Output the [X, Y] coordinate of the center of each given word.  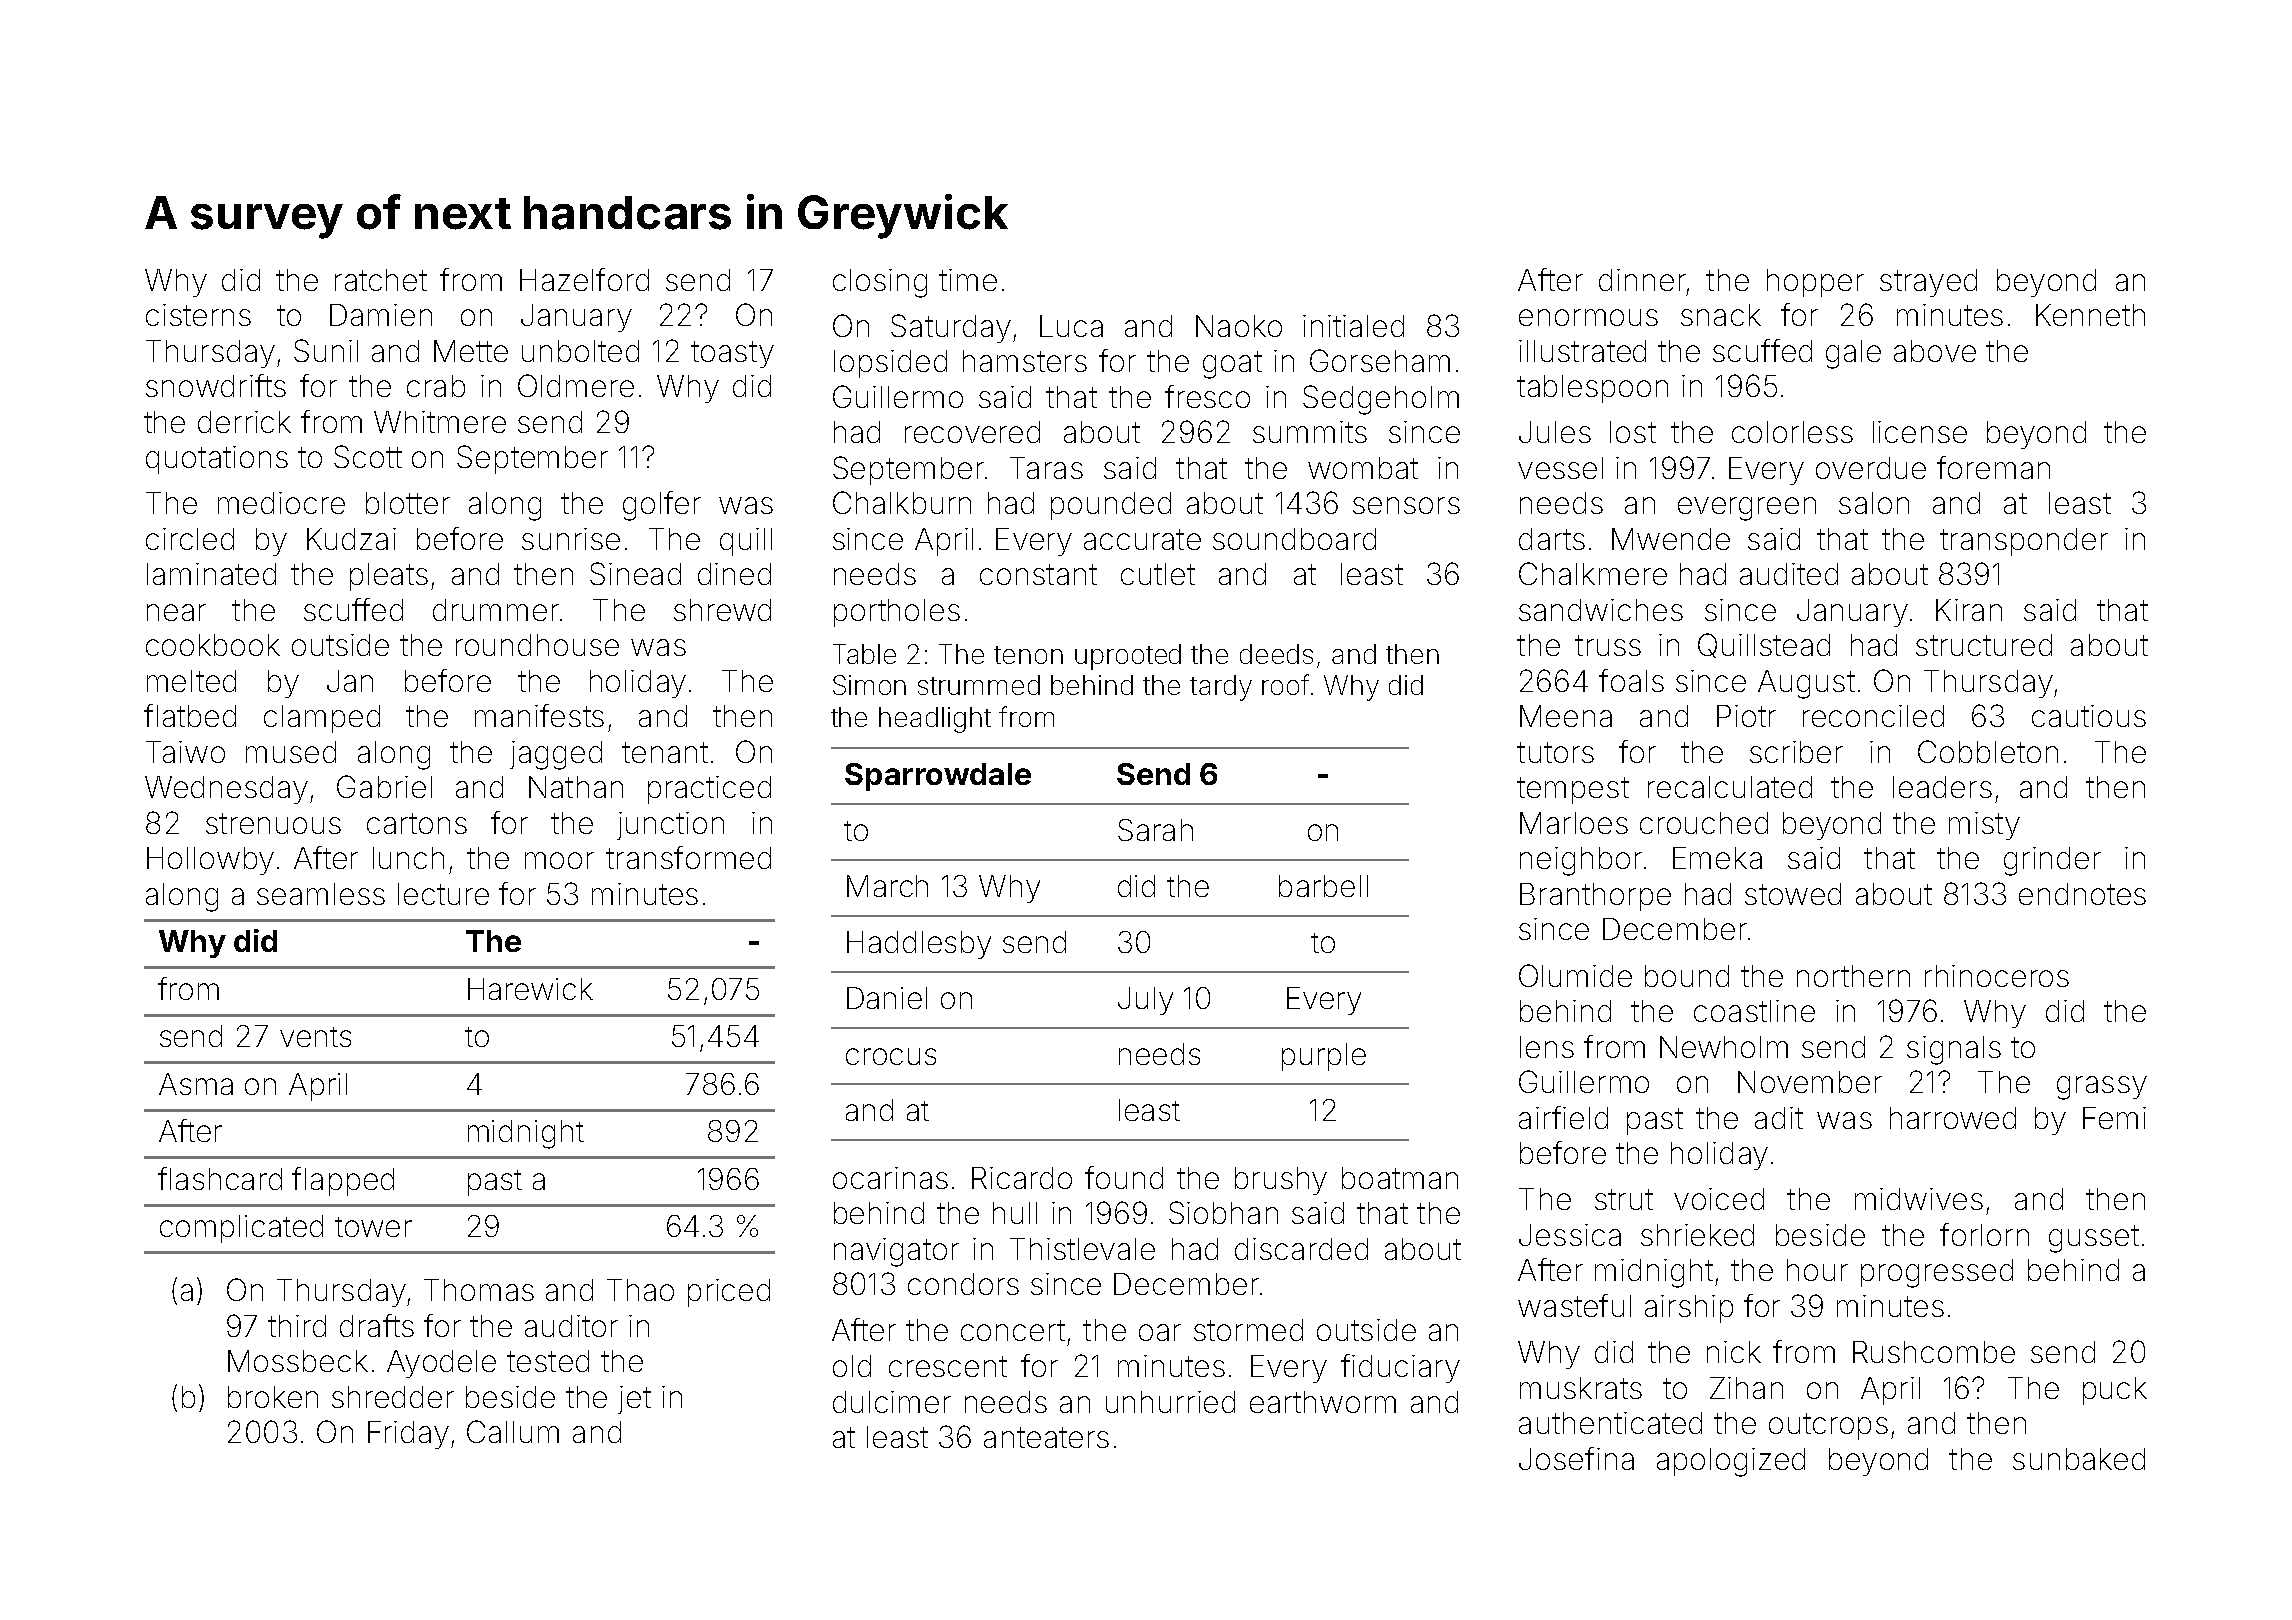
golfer [662, 506]
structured [1984, 645]
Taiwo [185, 752]
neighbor [1581, 861]
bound [1687, 976]
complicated [241, 1229]
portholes [897, 613]
